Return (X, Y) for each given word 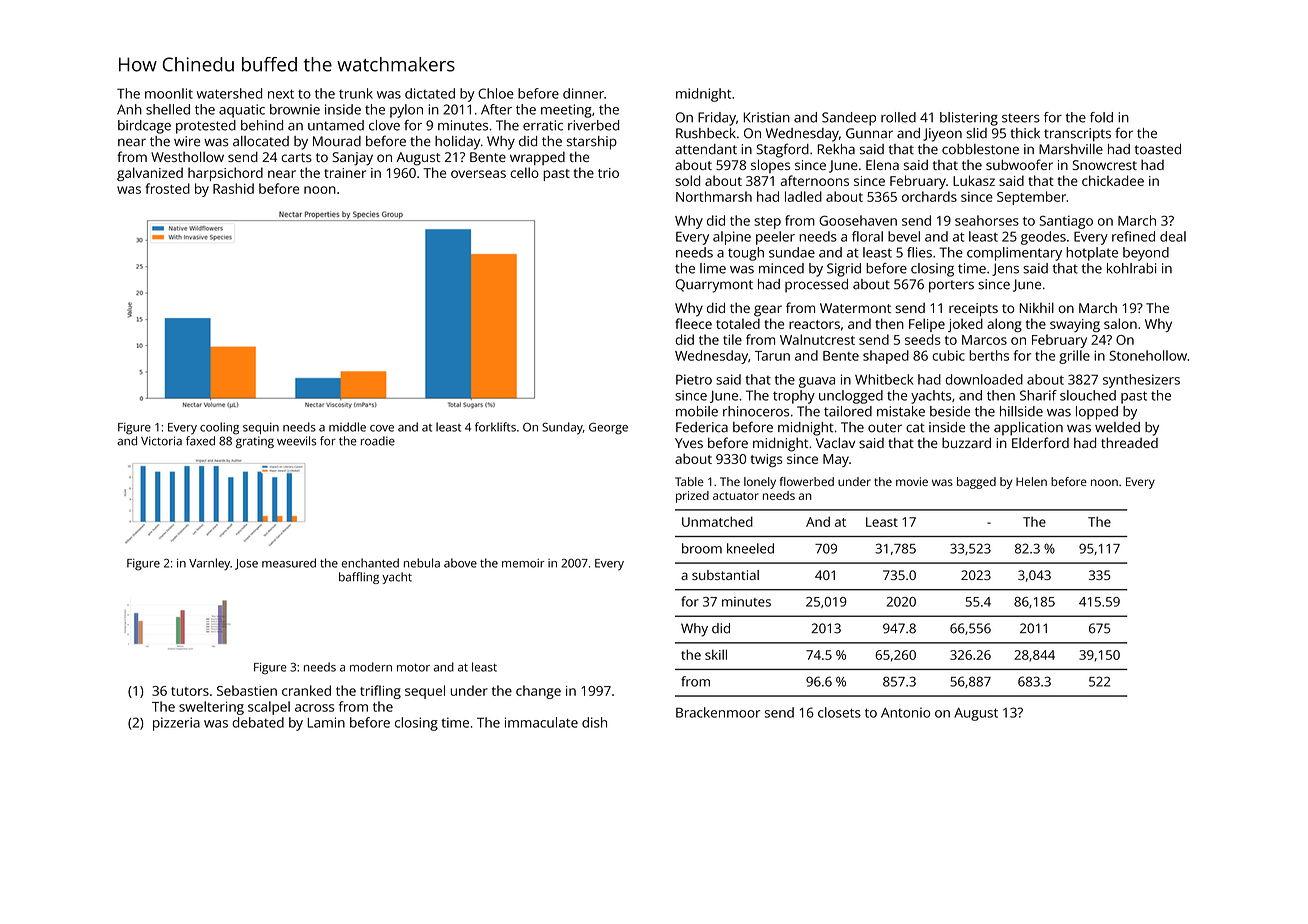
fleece (693, 323)
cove (382, 428)
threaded (1129, 442)
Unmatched (717, 521)
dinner (583, 93)
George (608, 428)
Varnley (209, 564)
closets (839, 712)
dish (594, 722)
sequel (425, 692)
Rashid (233, 188)
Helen (1031, 481)
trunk (356, 93)
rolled (898, 117)
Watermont (855, 308)
